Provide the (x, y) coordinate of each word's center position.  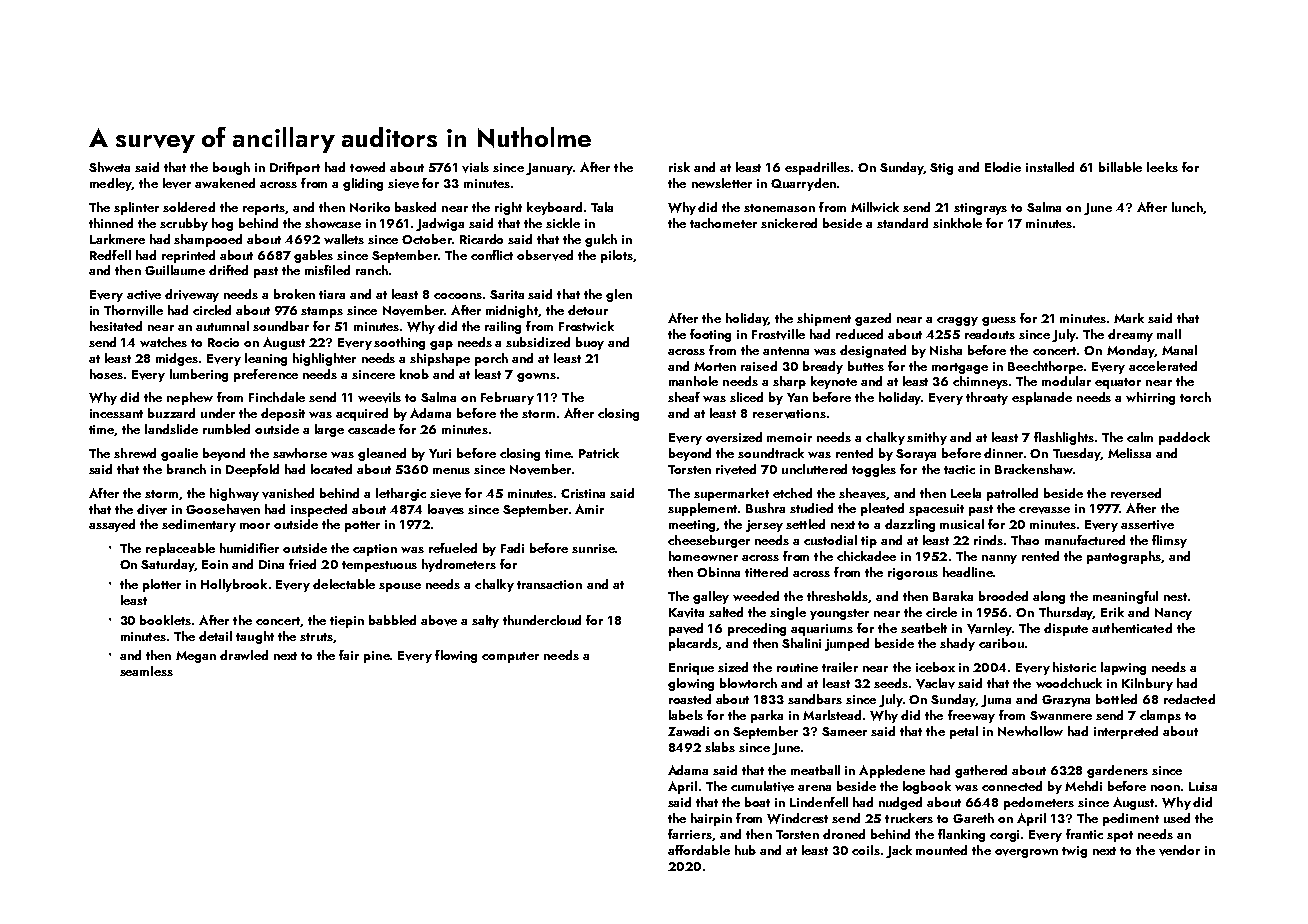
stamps (322, 312)
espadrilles (817, 168)
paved (686, 629)
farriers (690, 834)
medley (111, 184)
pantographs (1124, 557)
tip (869, 542)
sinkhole (957, 223)
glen (619, 295)
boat (757, 802)
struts (316, 637)
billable (1120, 167)
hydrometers (459, 565)
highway (234, 494)
